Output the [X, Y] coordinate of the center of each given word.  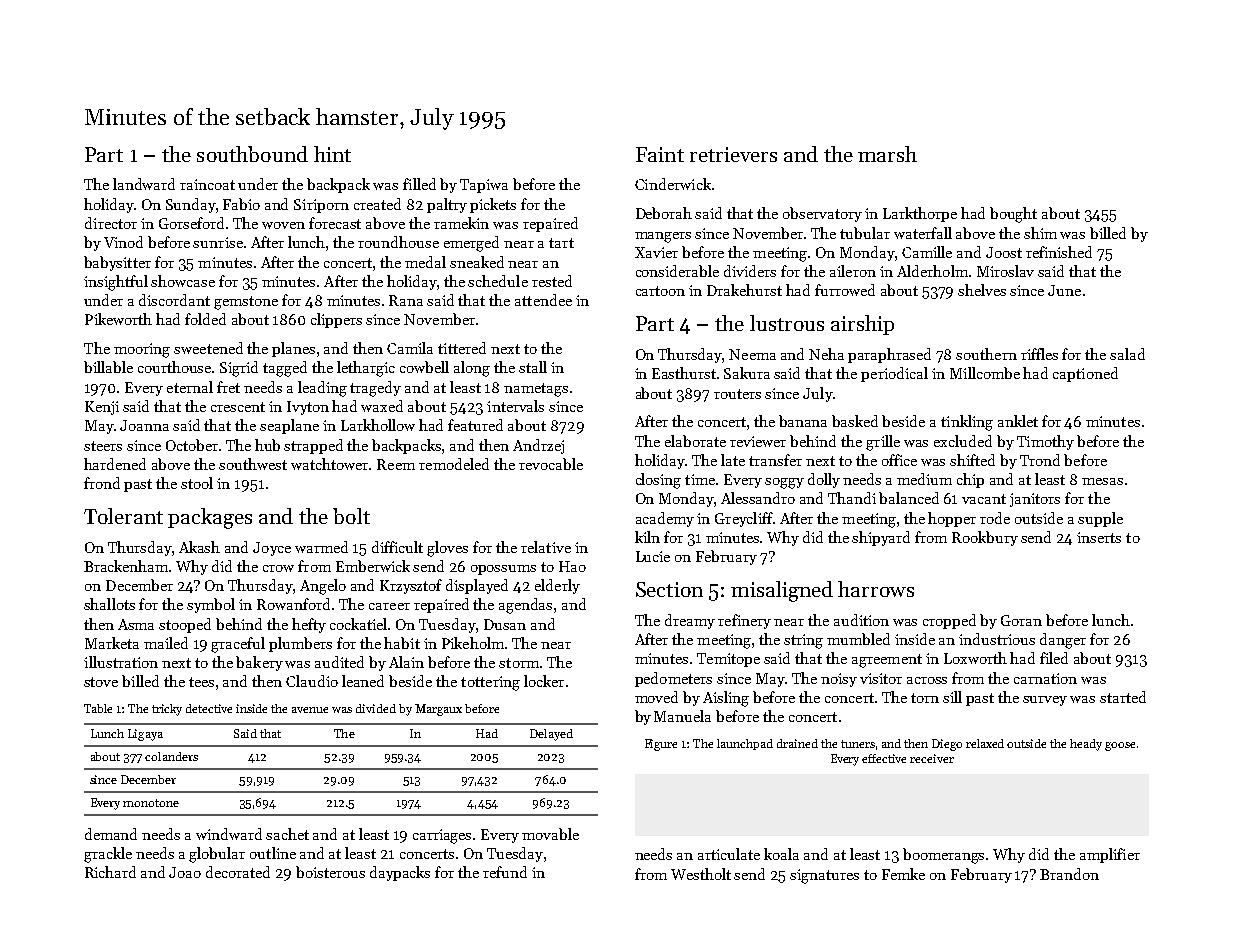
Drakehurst [744, 290]
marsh [887, 154]
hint [332, 154]
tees [201, 682]
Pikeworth [118, 319]
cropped [949, 621]
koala [781, 854]
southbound [252, 154]
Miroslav [1005, 271]
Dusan [505, 624]
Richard [110, 872]
